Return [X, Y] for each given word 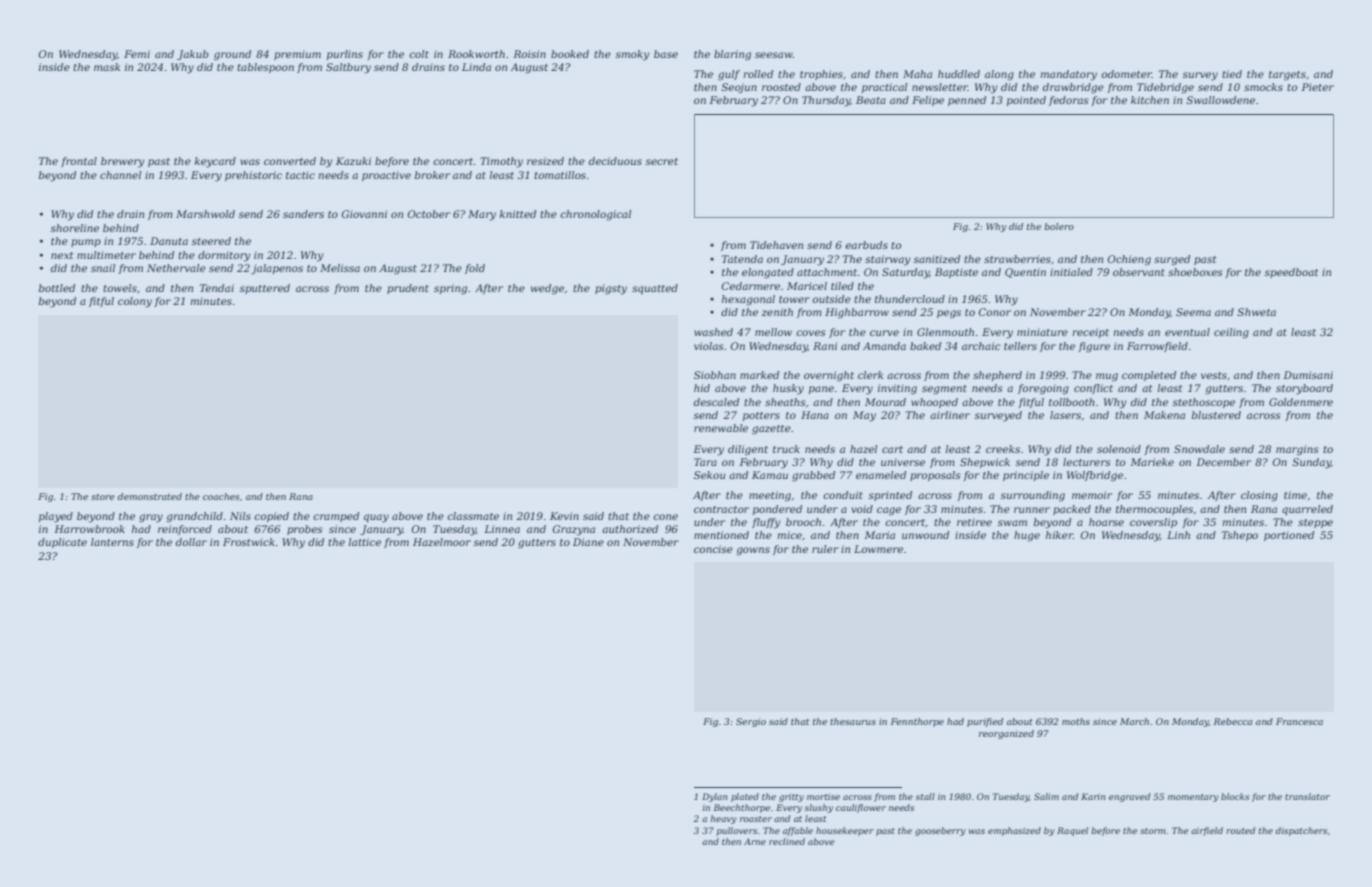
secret [662, 161]
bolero [1059, 226]
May [864, 416]
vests [1214, 375]
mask [107, 67]
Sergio [751, 722]
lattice [365, 542]
